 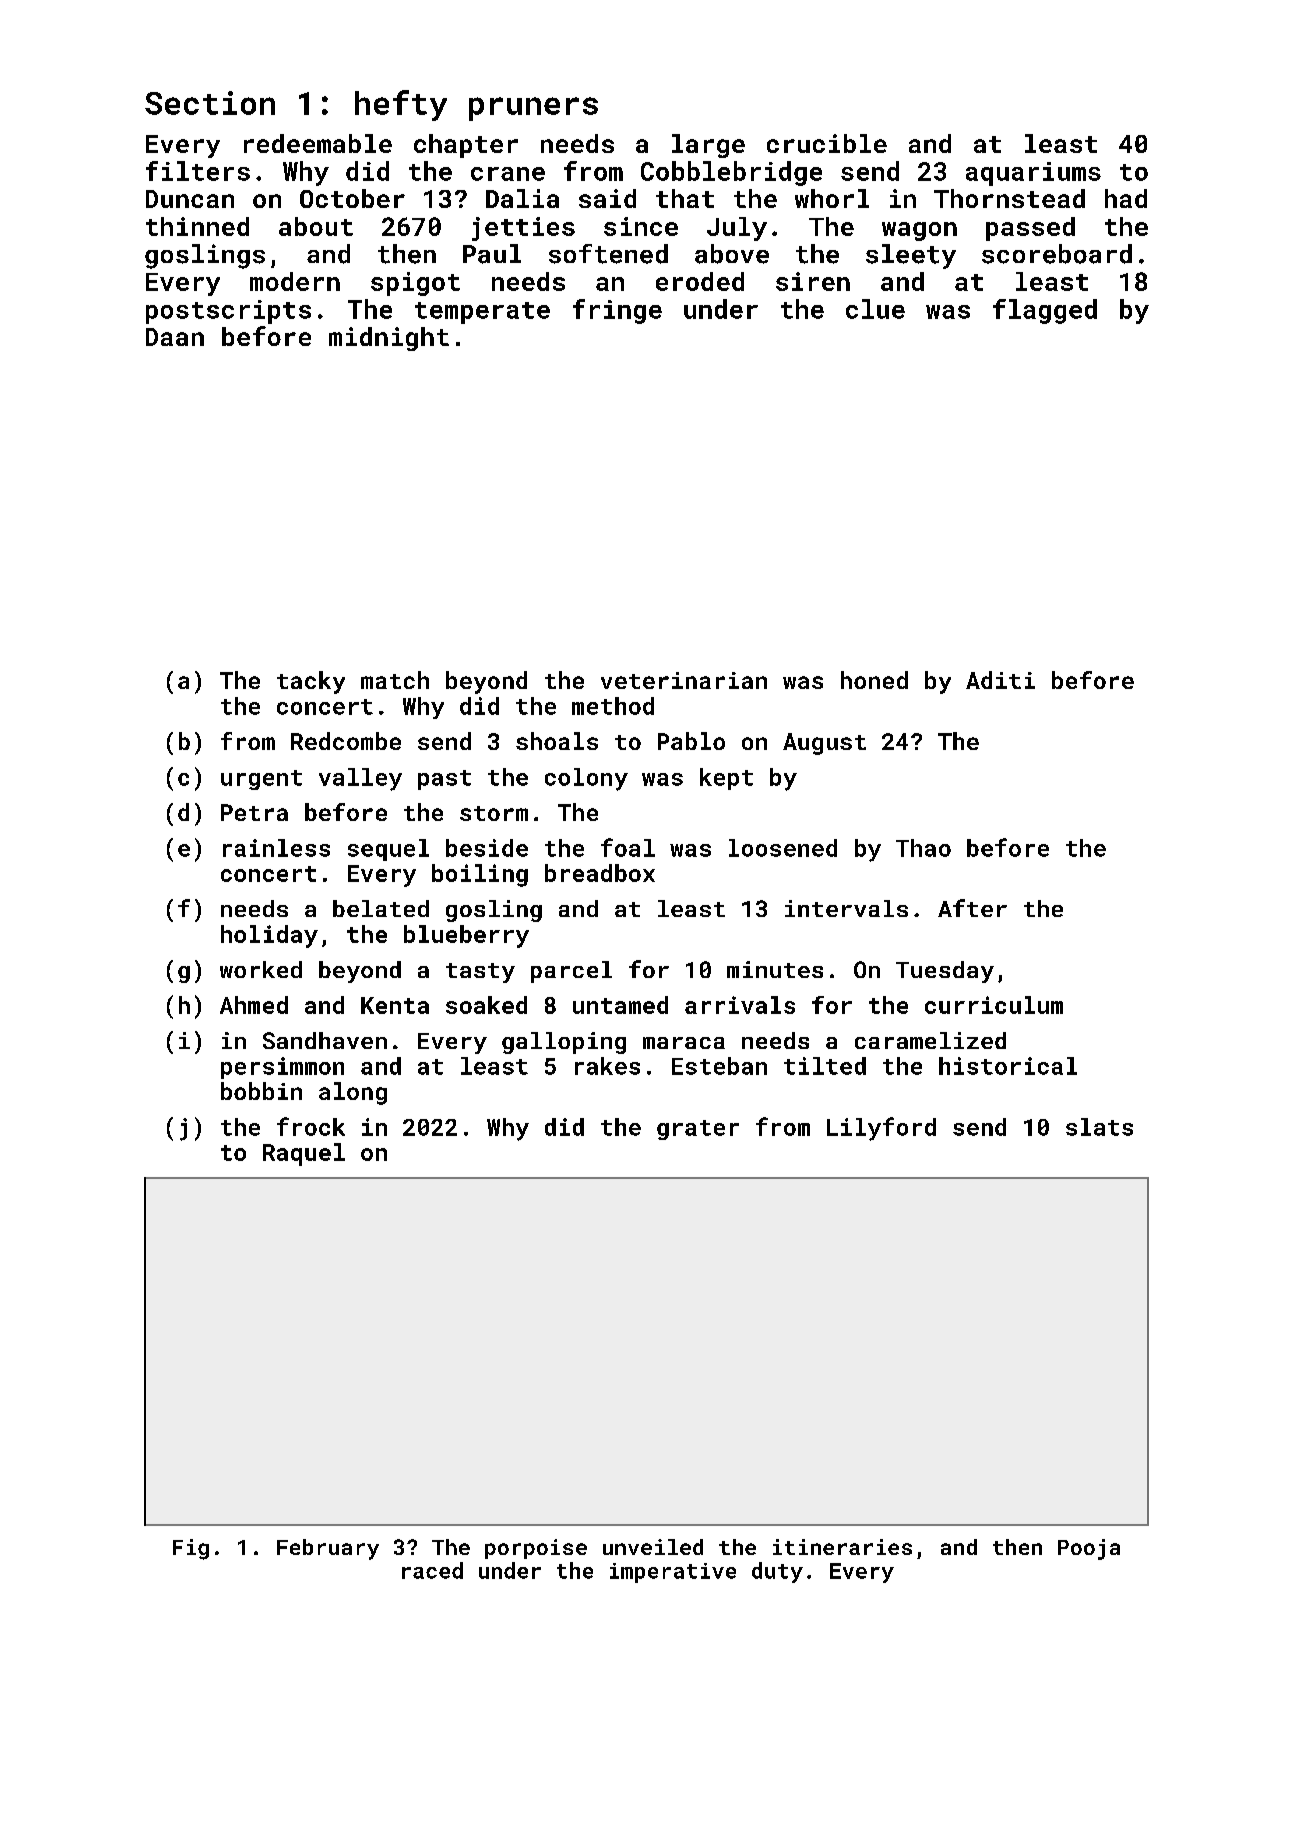 What do you see at coordinates (432, 1570) in the image?
I see `raced` at bounding box center [432, 1570].
